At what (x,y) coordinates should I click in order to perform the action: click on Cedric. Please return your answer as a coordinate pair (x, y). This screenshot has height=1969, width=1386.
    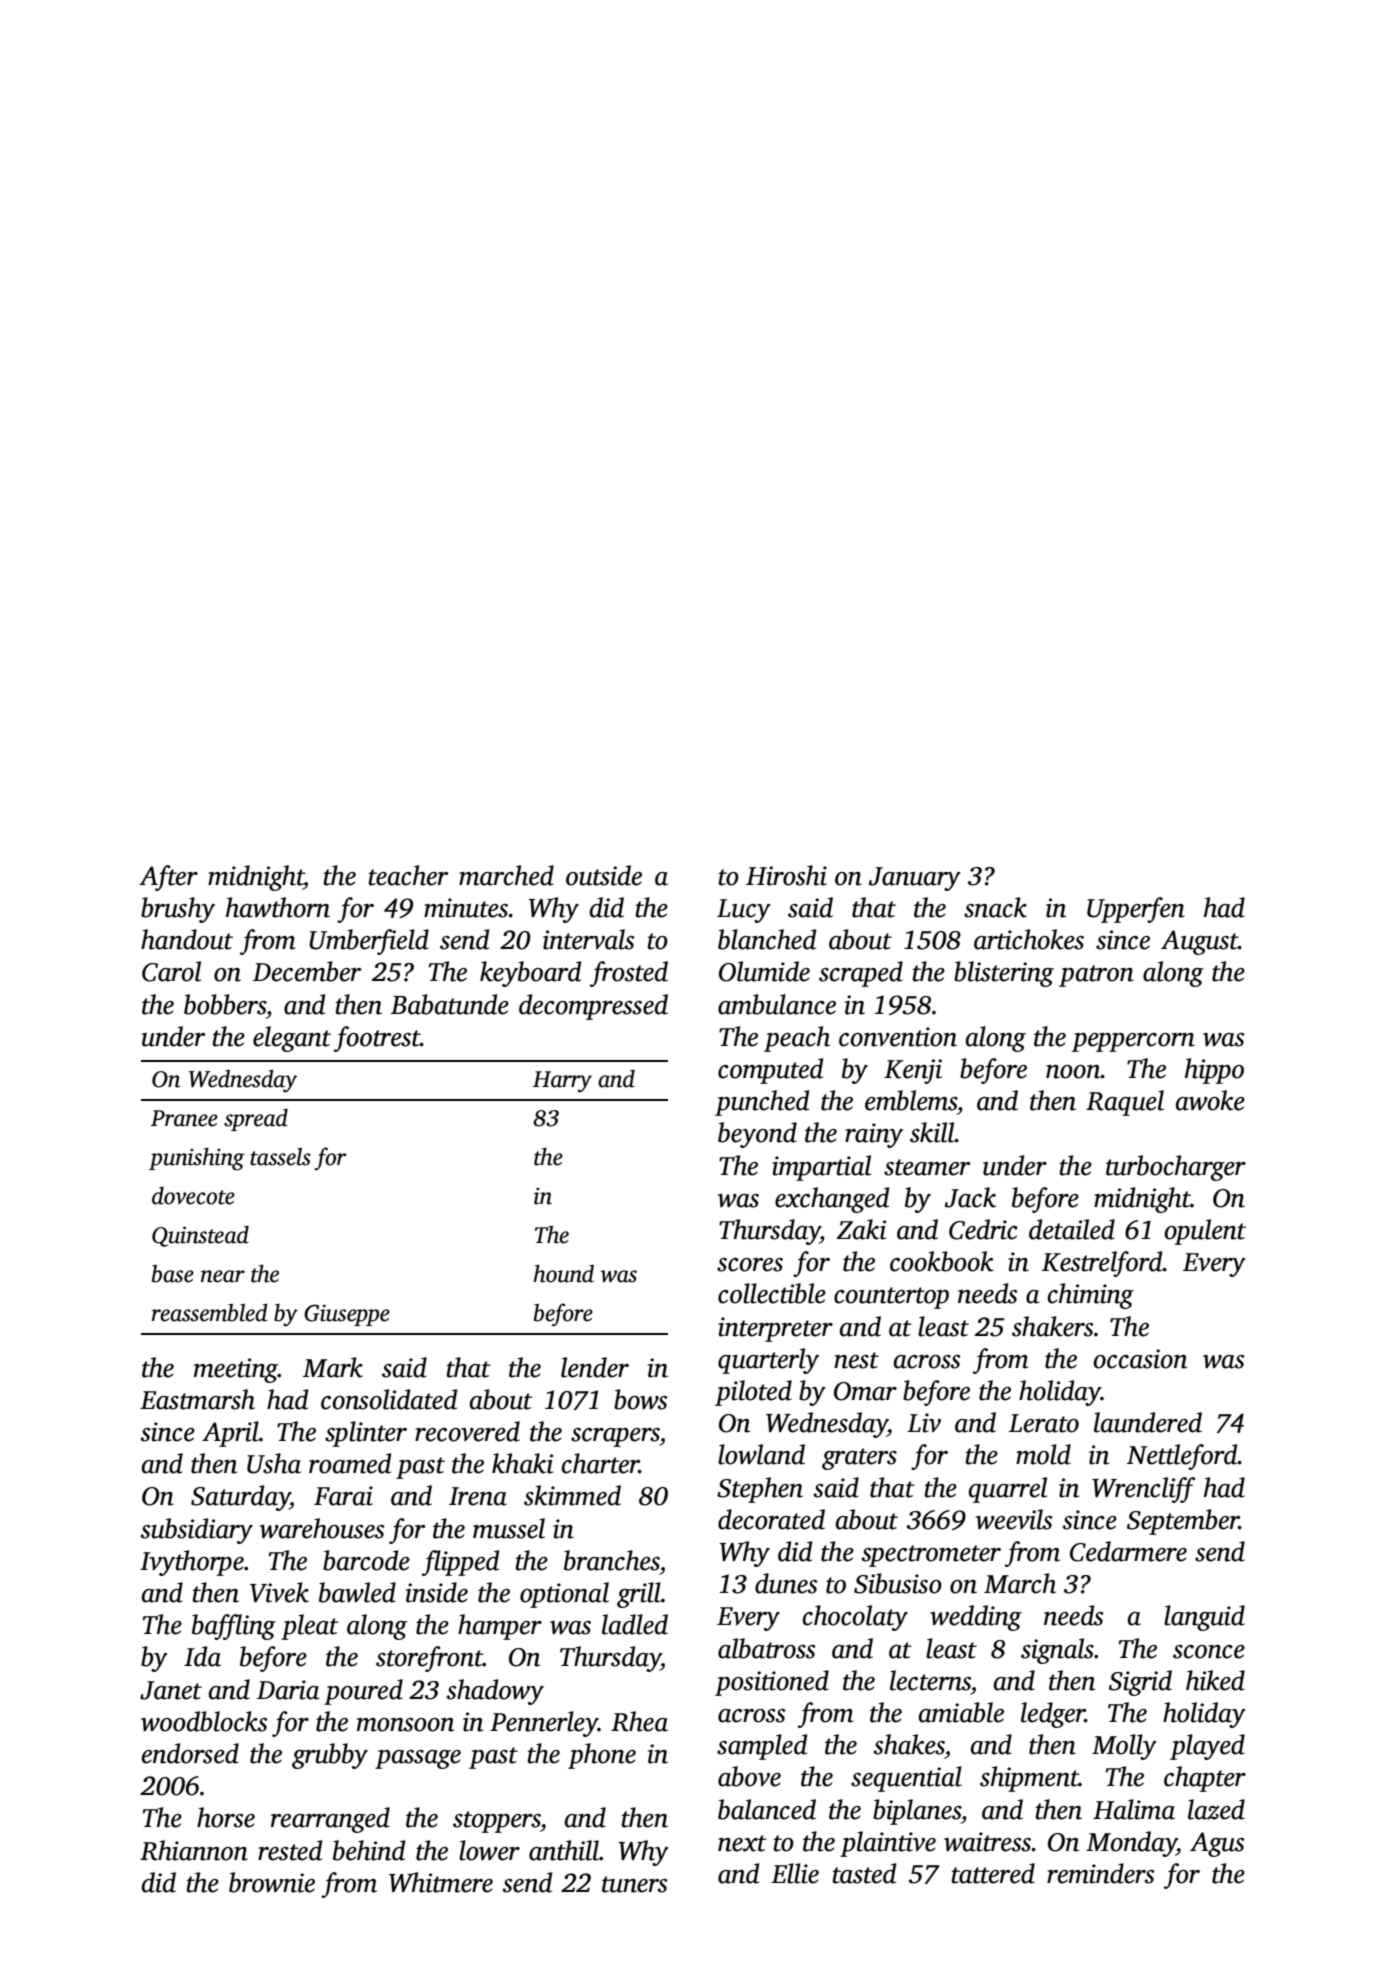
    Looking at the image, I should click on (983, 1229).
